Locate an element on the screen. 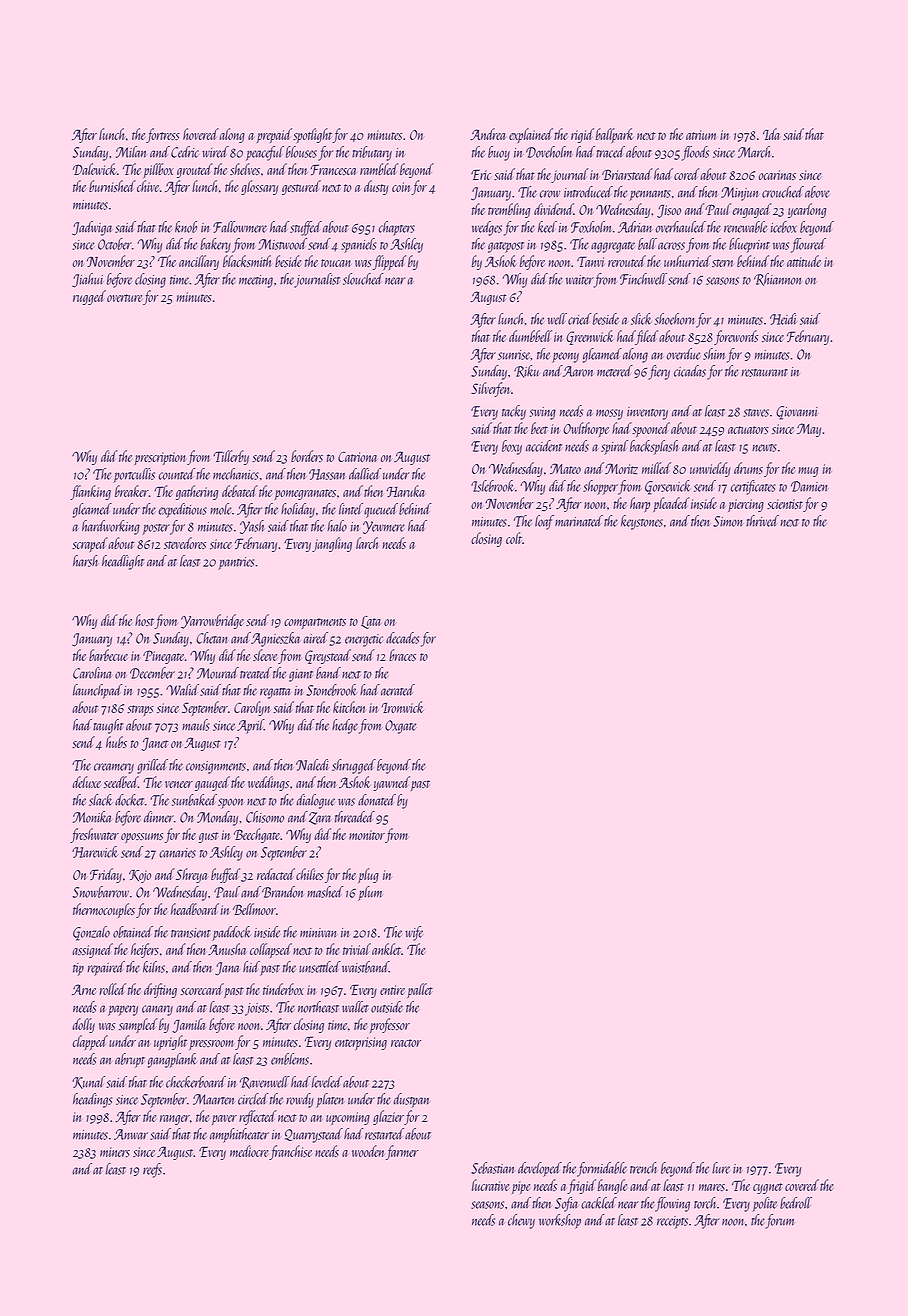 The height and width of the screenshot is (1316, 908). Anusha is located at coordinates (227, 949).
